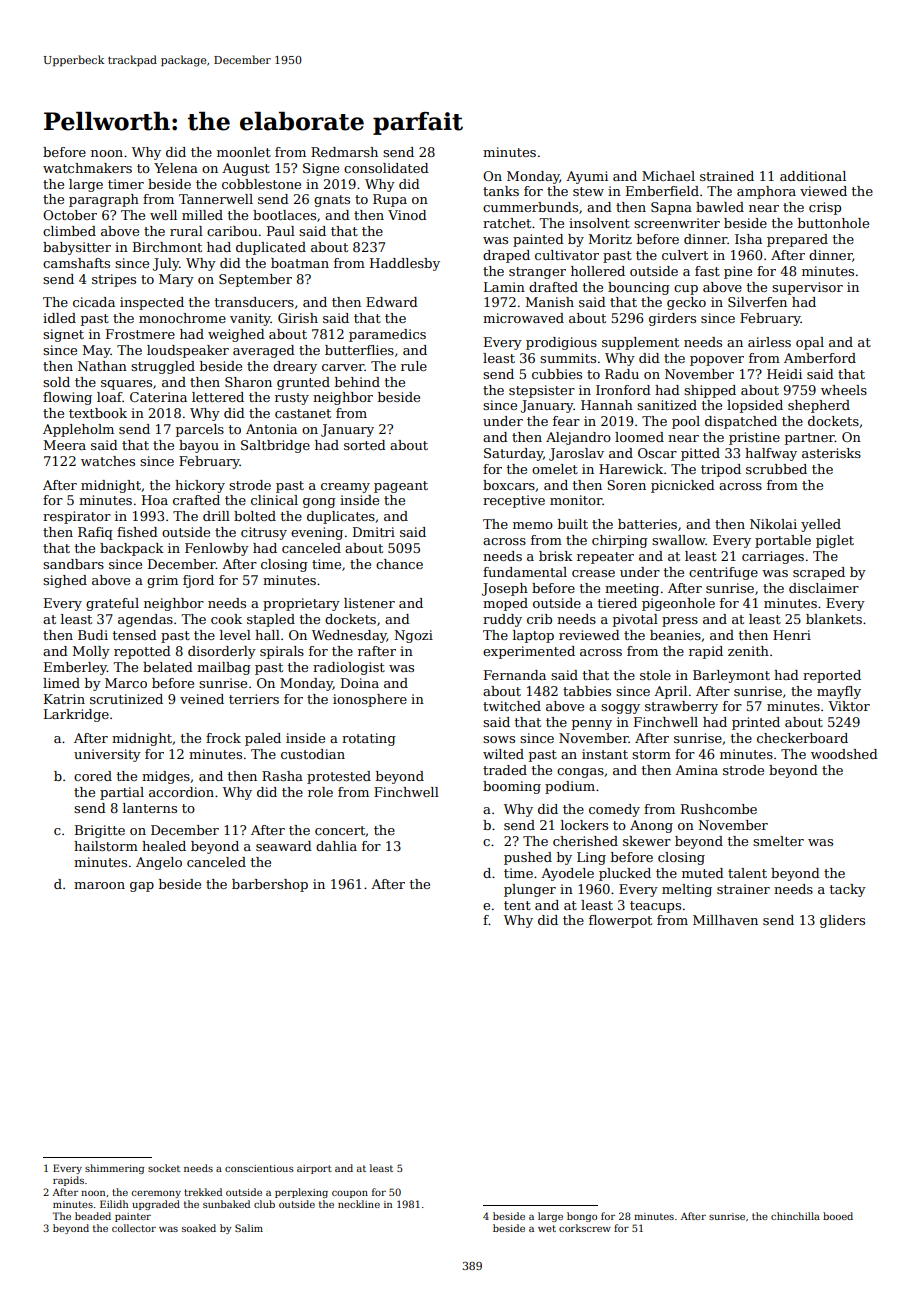 This screenshot has height=1308, width=924. Describe the element at coordinates (838, 1216) in the screenshot. I see `booed` at that location.
